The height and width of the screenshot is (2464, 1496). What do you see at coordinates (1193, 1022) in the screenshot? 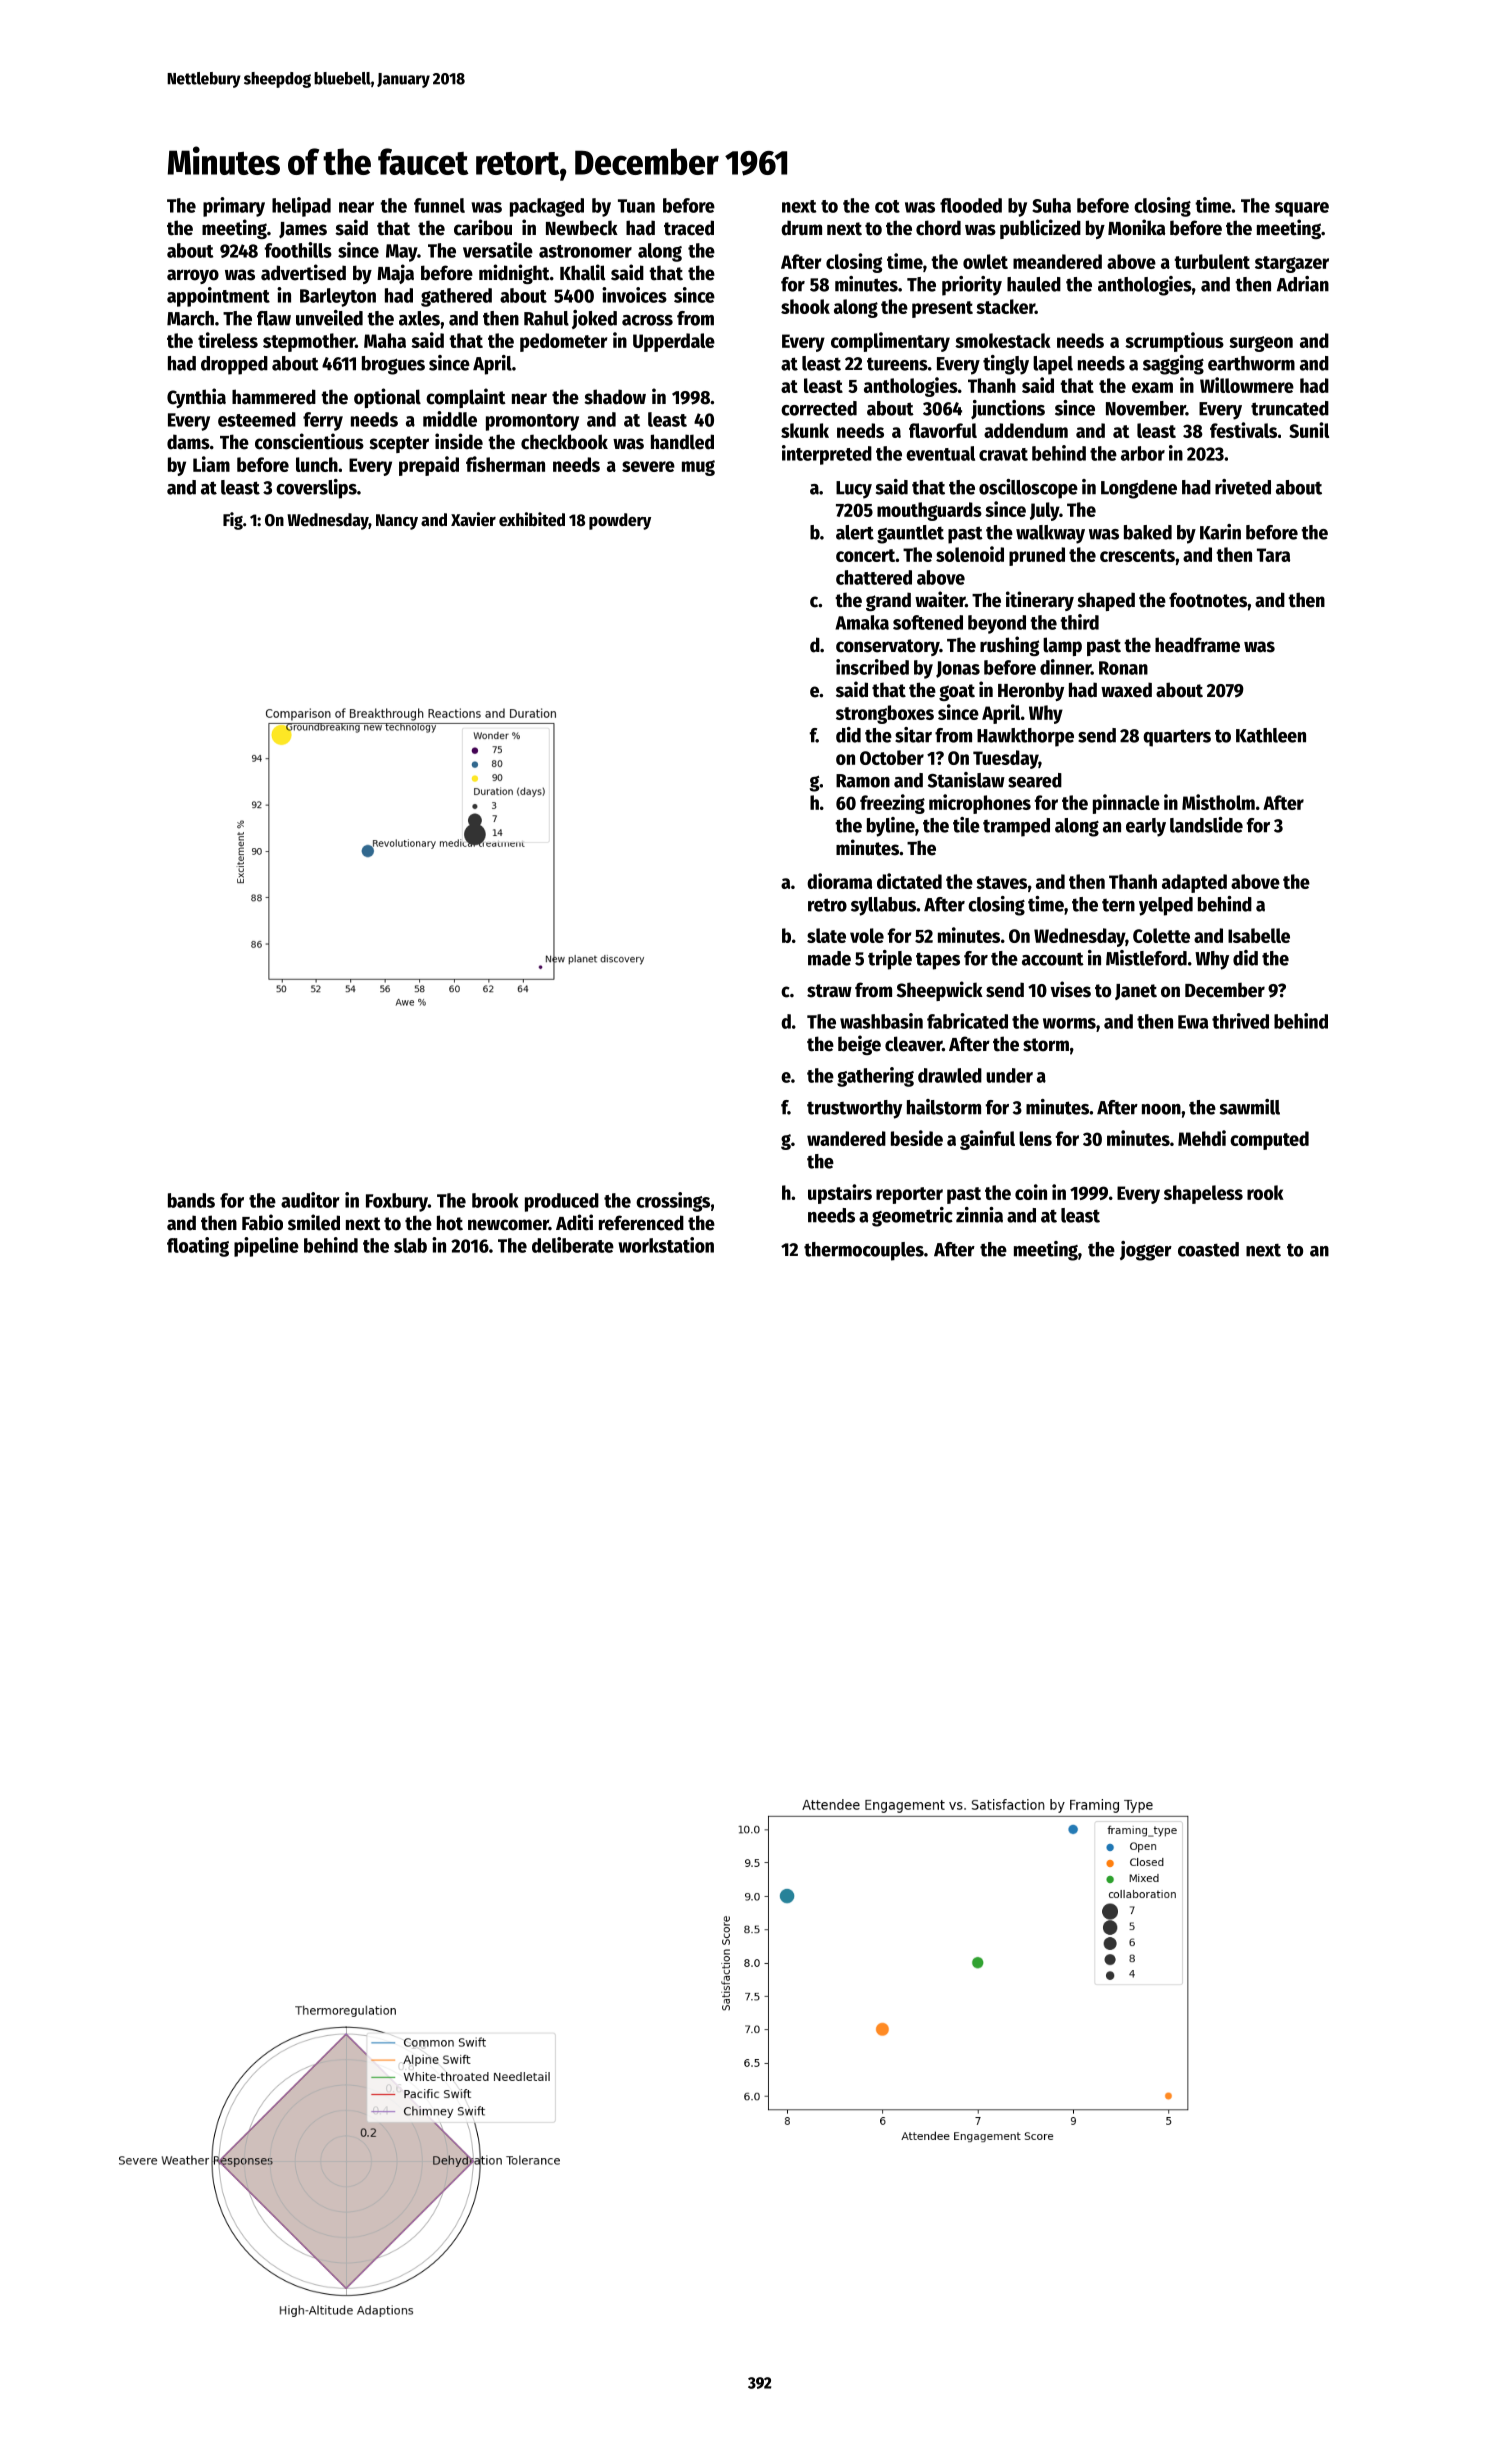
I see `Ewa` at bounding box center [1193, 1022].
